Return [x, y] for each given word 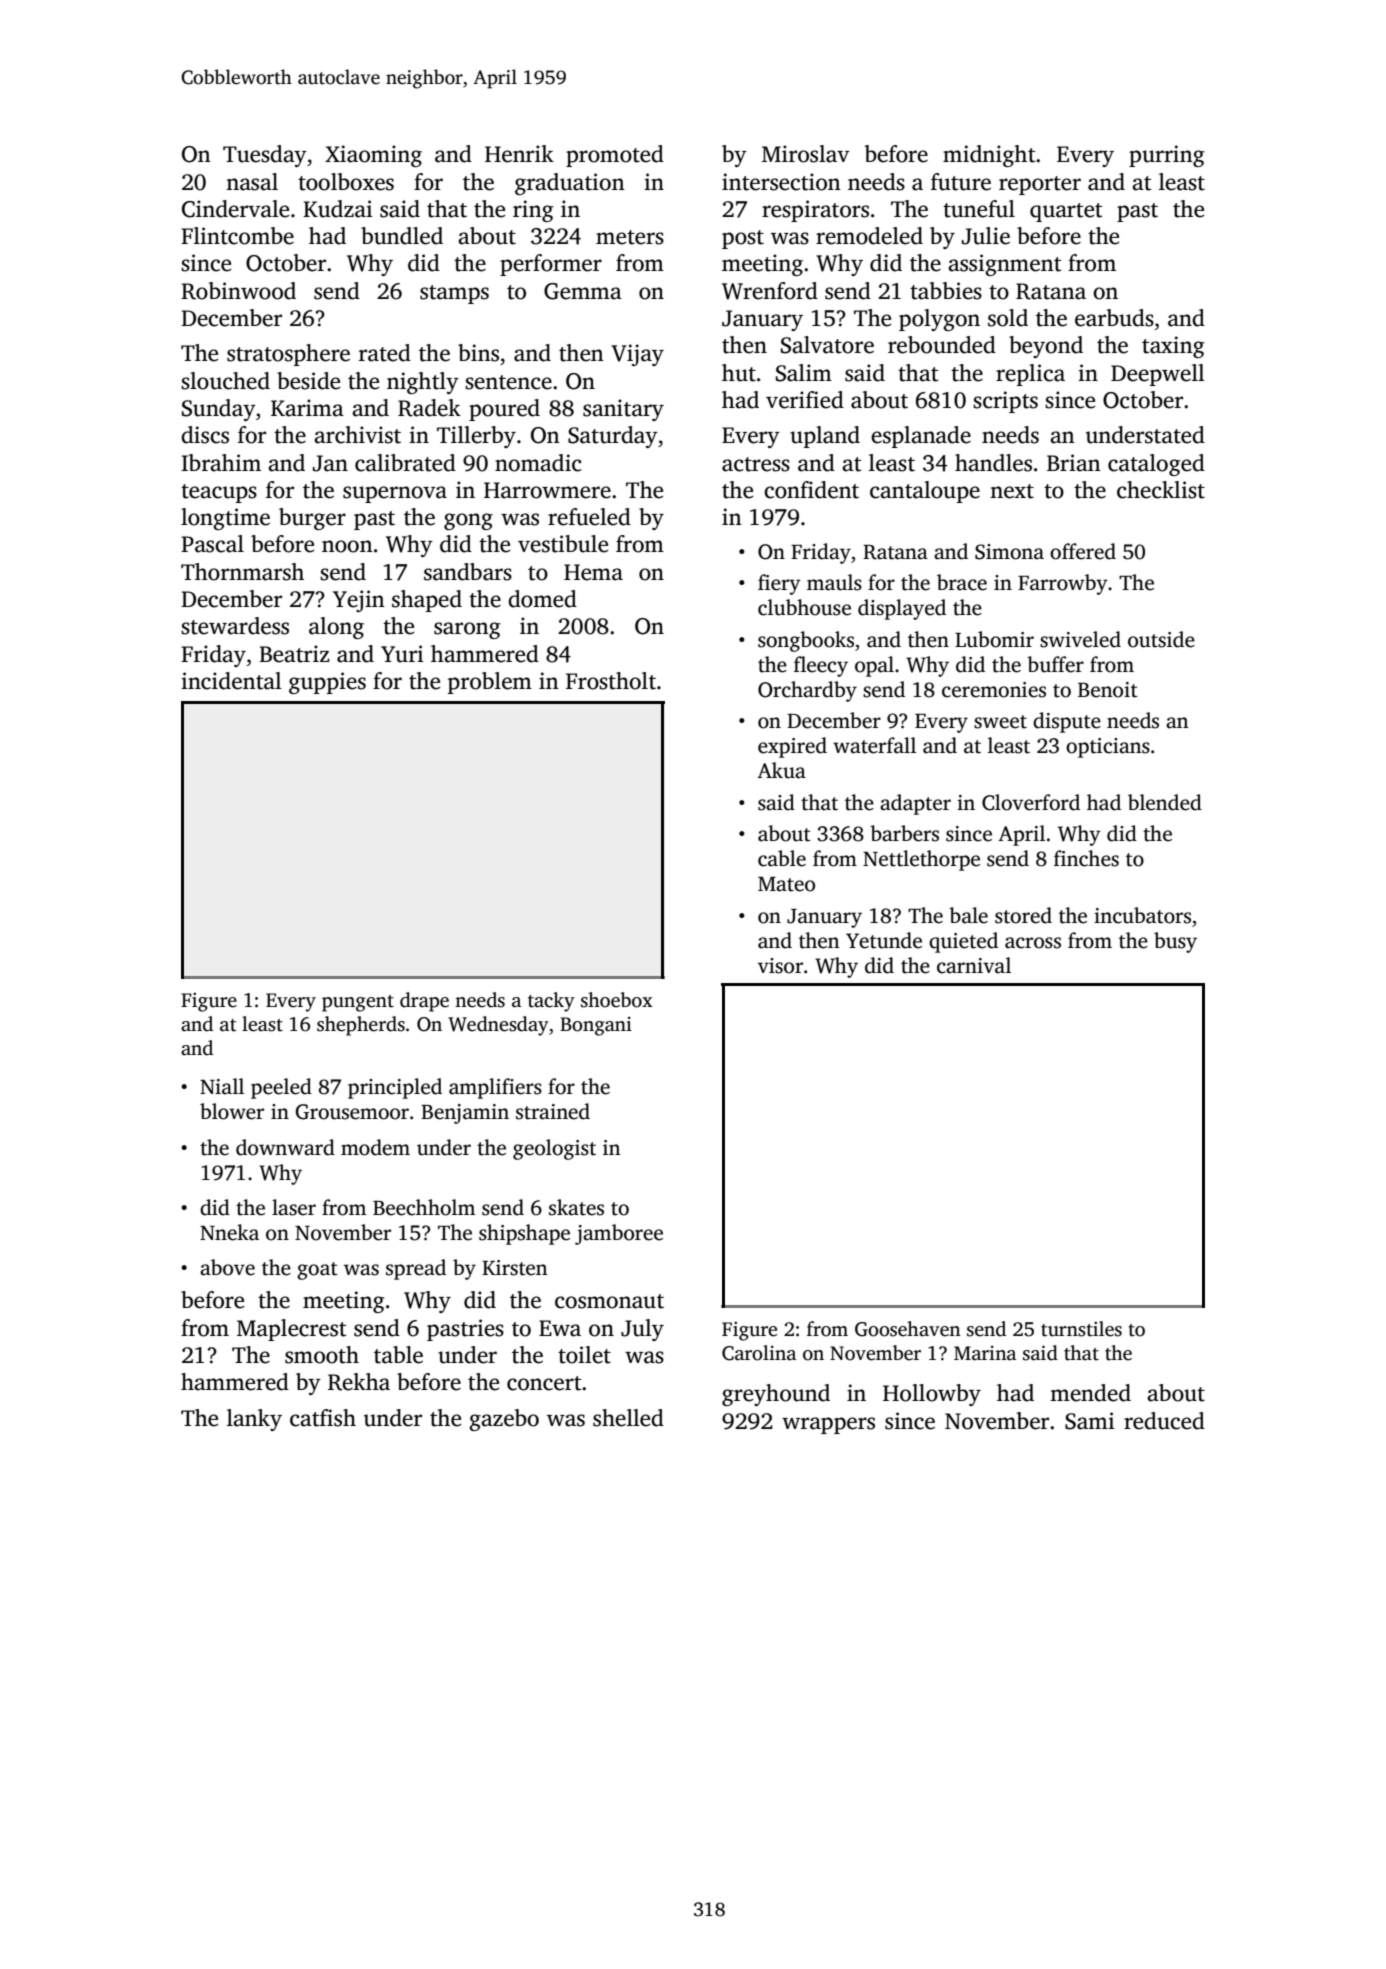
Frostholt [611, 681]
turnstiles [1081, 1329]
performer [551, 265]
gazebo [504, 1420]
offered [1083, 551]
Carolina [759, 1353]
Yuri [402, 654]
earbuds [1114, 318]
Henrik [519, 154]
